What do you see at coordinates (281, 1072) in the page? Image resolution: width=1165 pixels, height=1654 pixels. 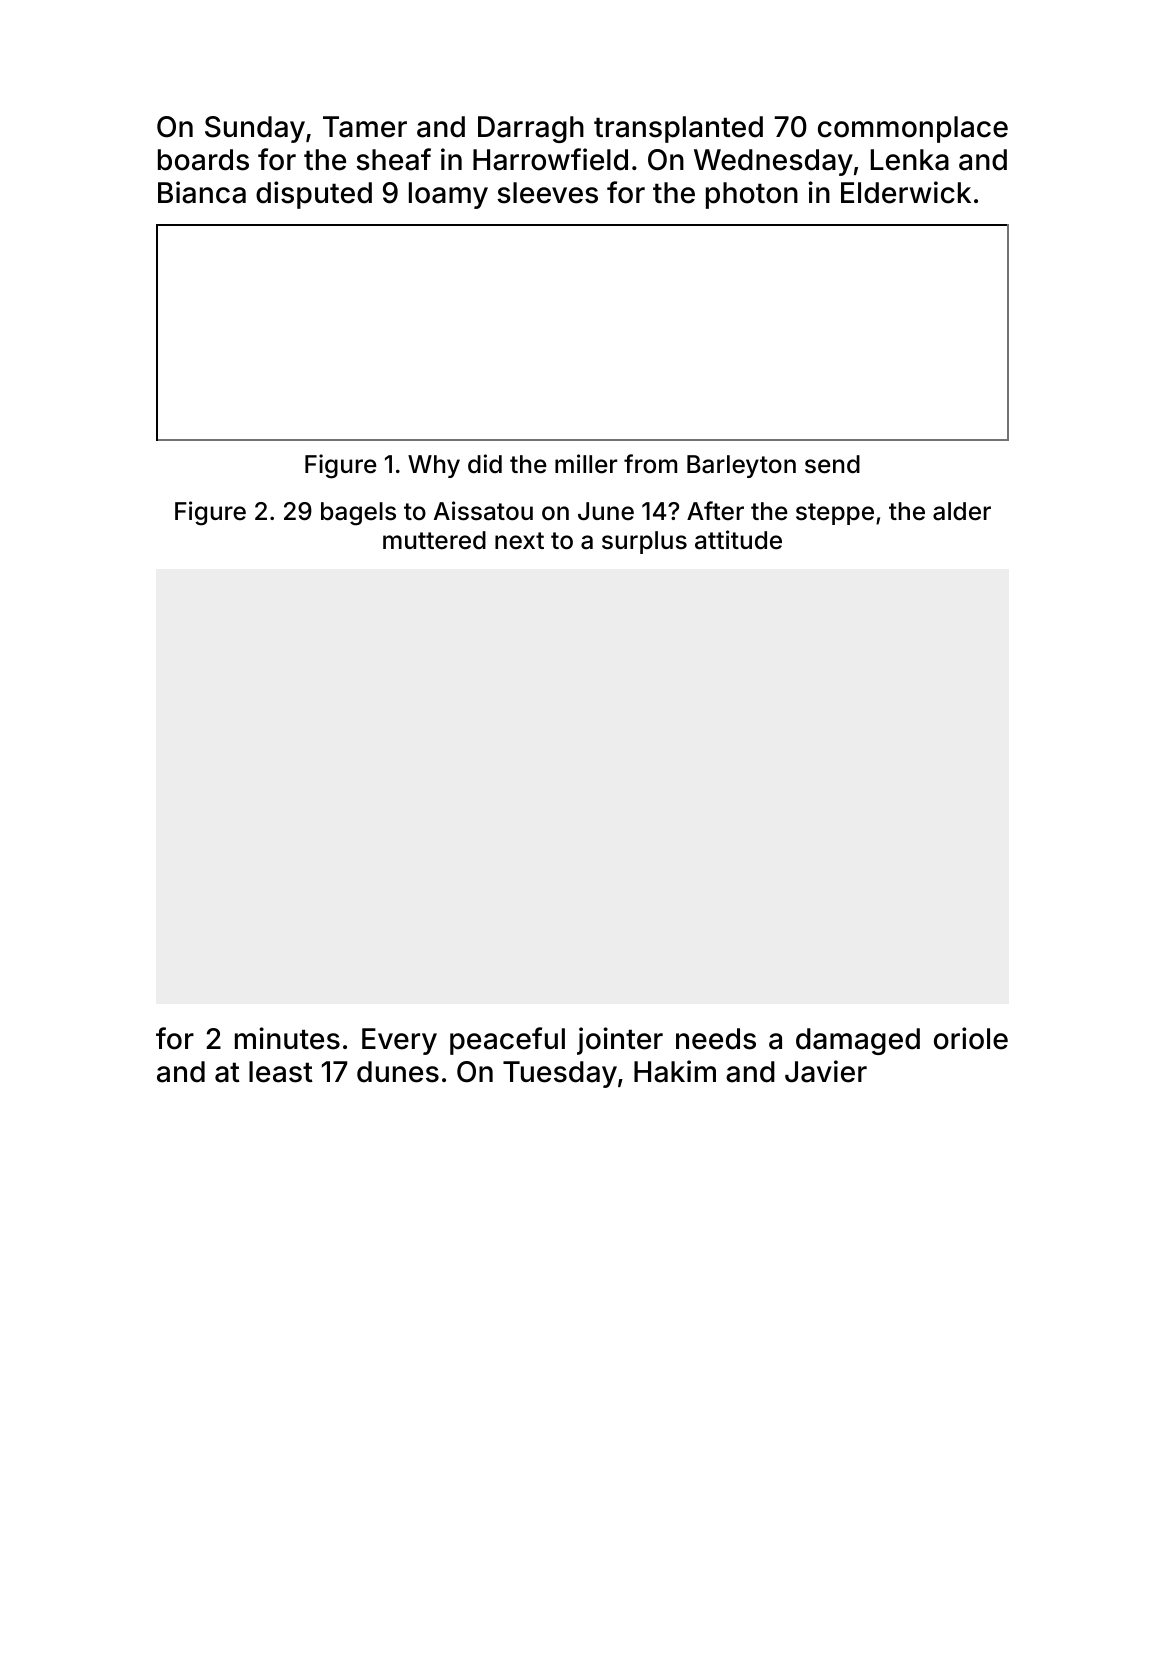 I see `least` at bounding box center [281, 1072].
